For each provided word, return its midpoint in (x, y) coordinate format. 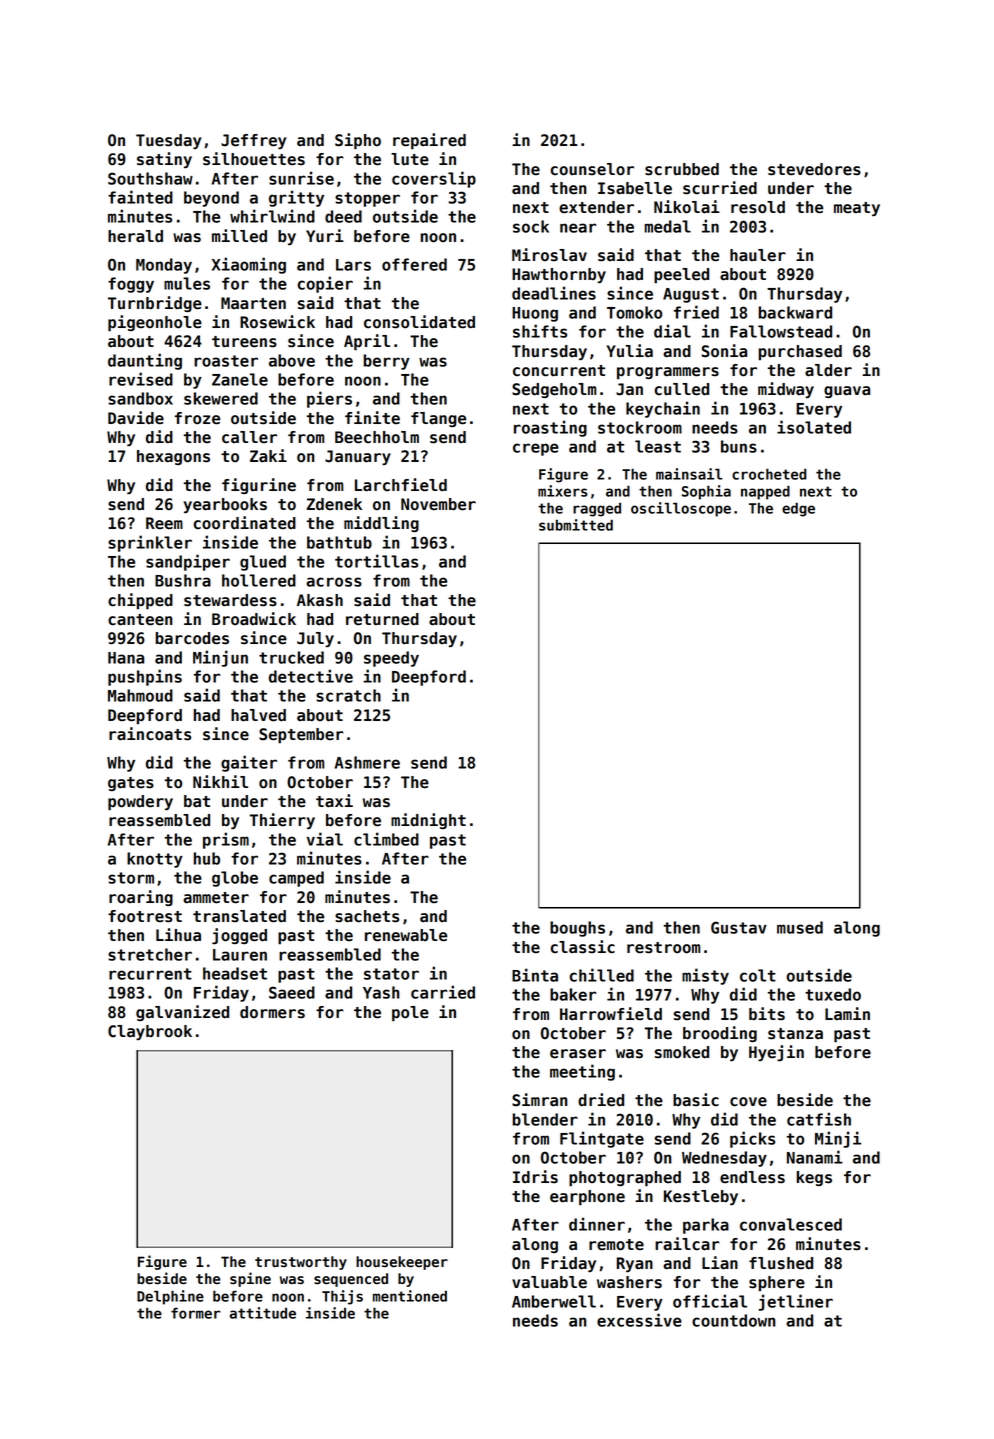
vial (325, 839)
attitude (263, 1313)
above (292, 360)
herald (135, 236)
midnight (428, 821)
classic (583, 947)
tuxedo (833, 994)
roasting (550, 428)
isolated (814, 427)
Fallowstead (781, 331)
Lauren (240, 955)
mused (800, 927)
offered (414, 264)
